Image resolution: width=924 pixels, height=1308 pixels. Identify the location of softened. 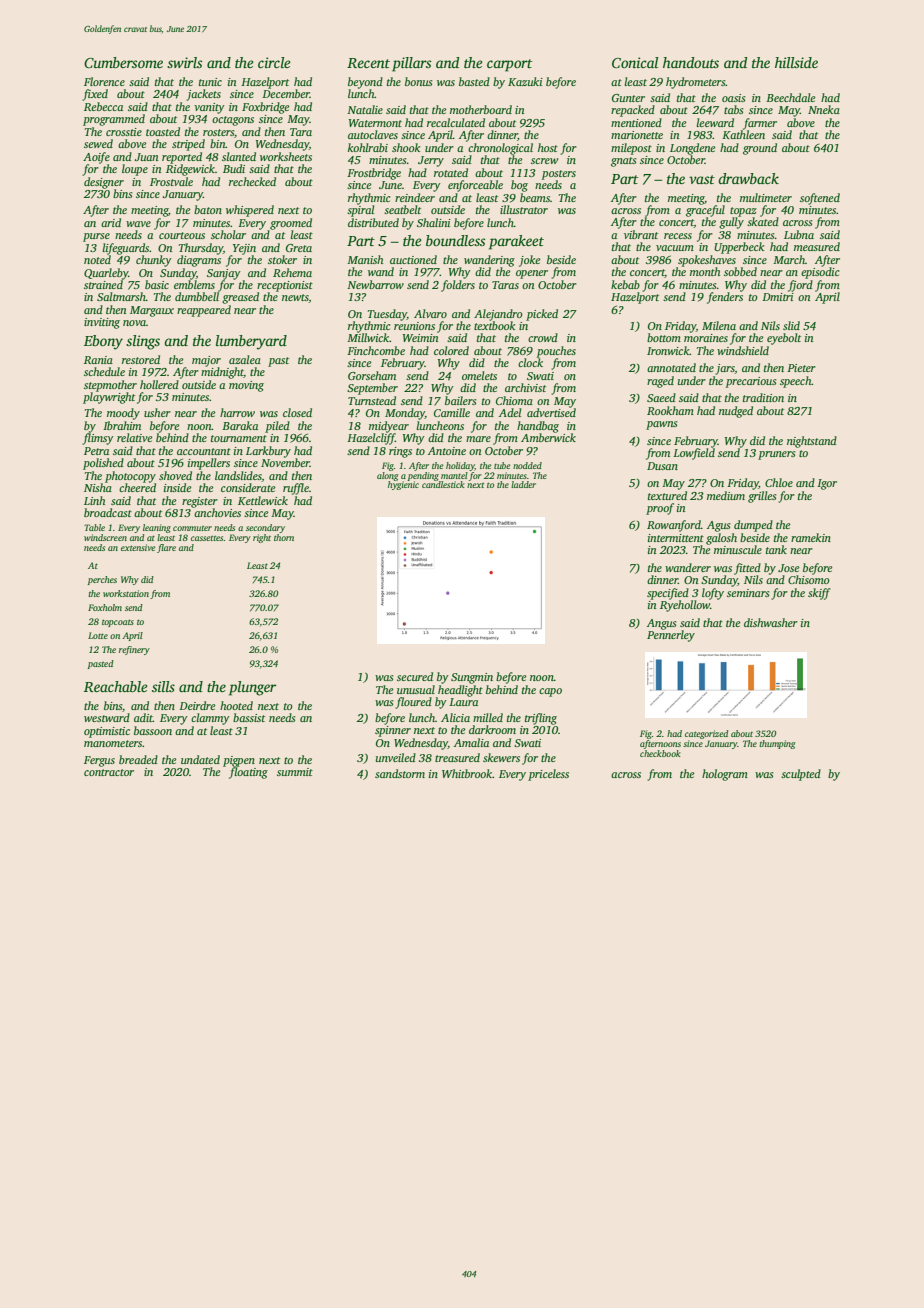
(820, 199).
